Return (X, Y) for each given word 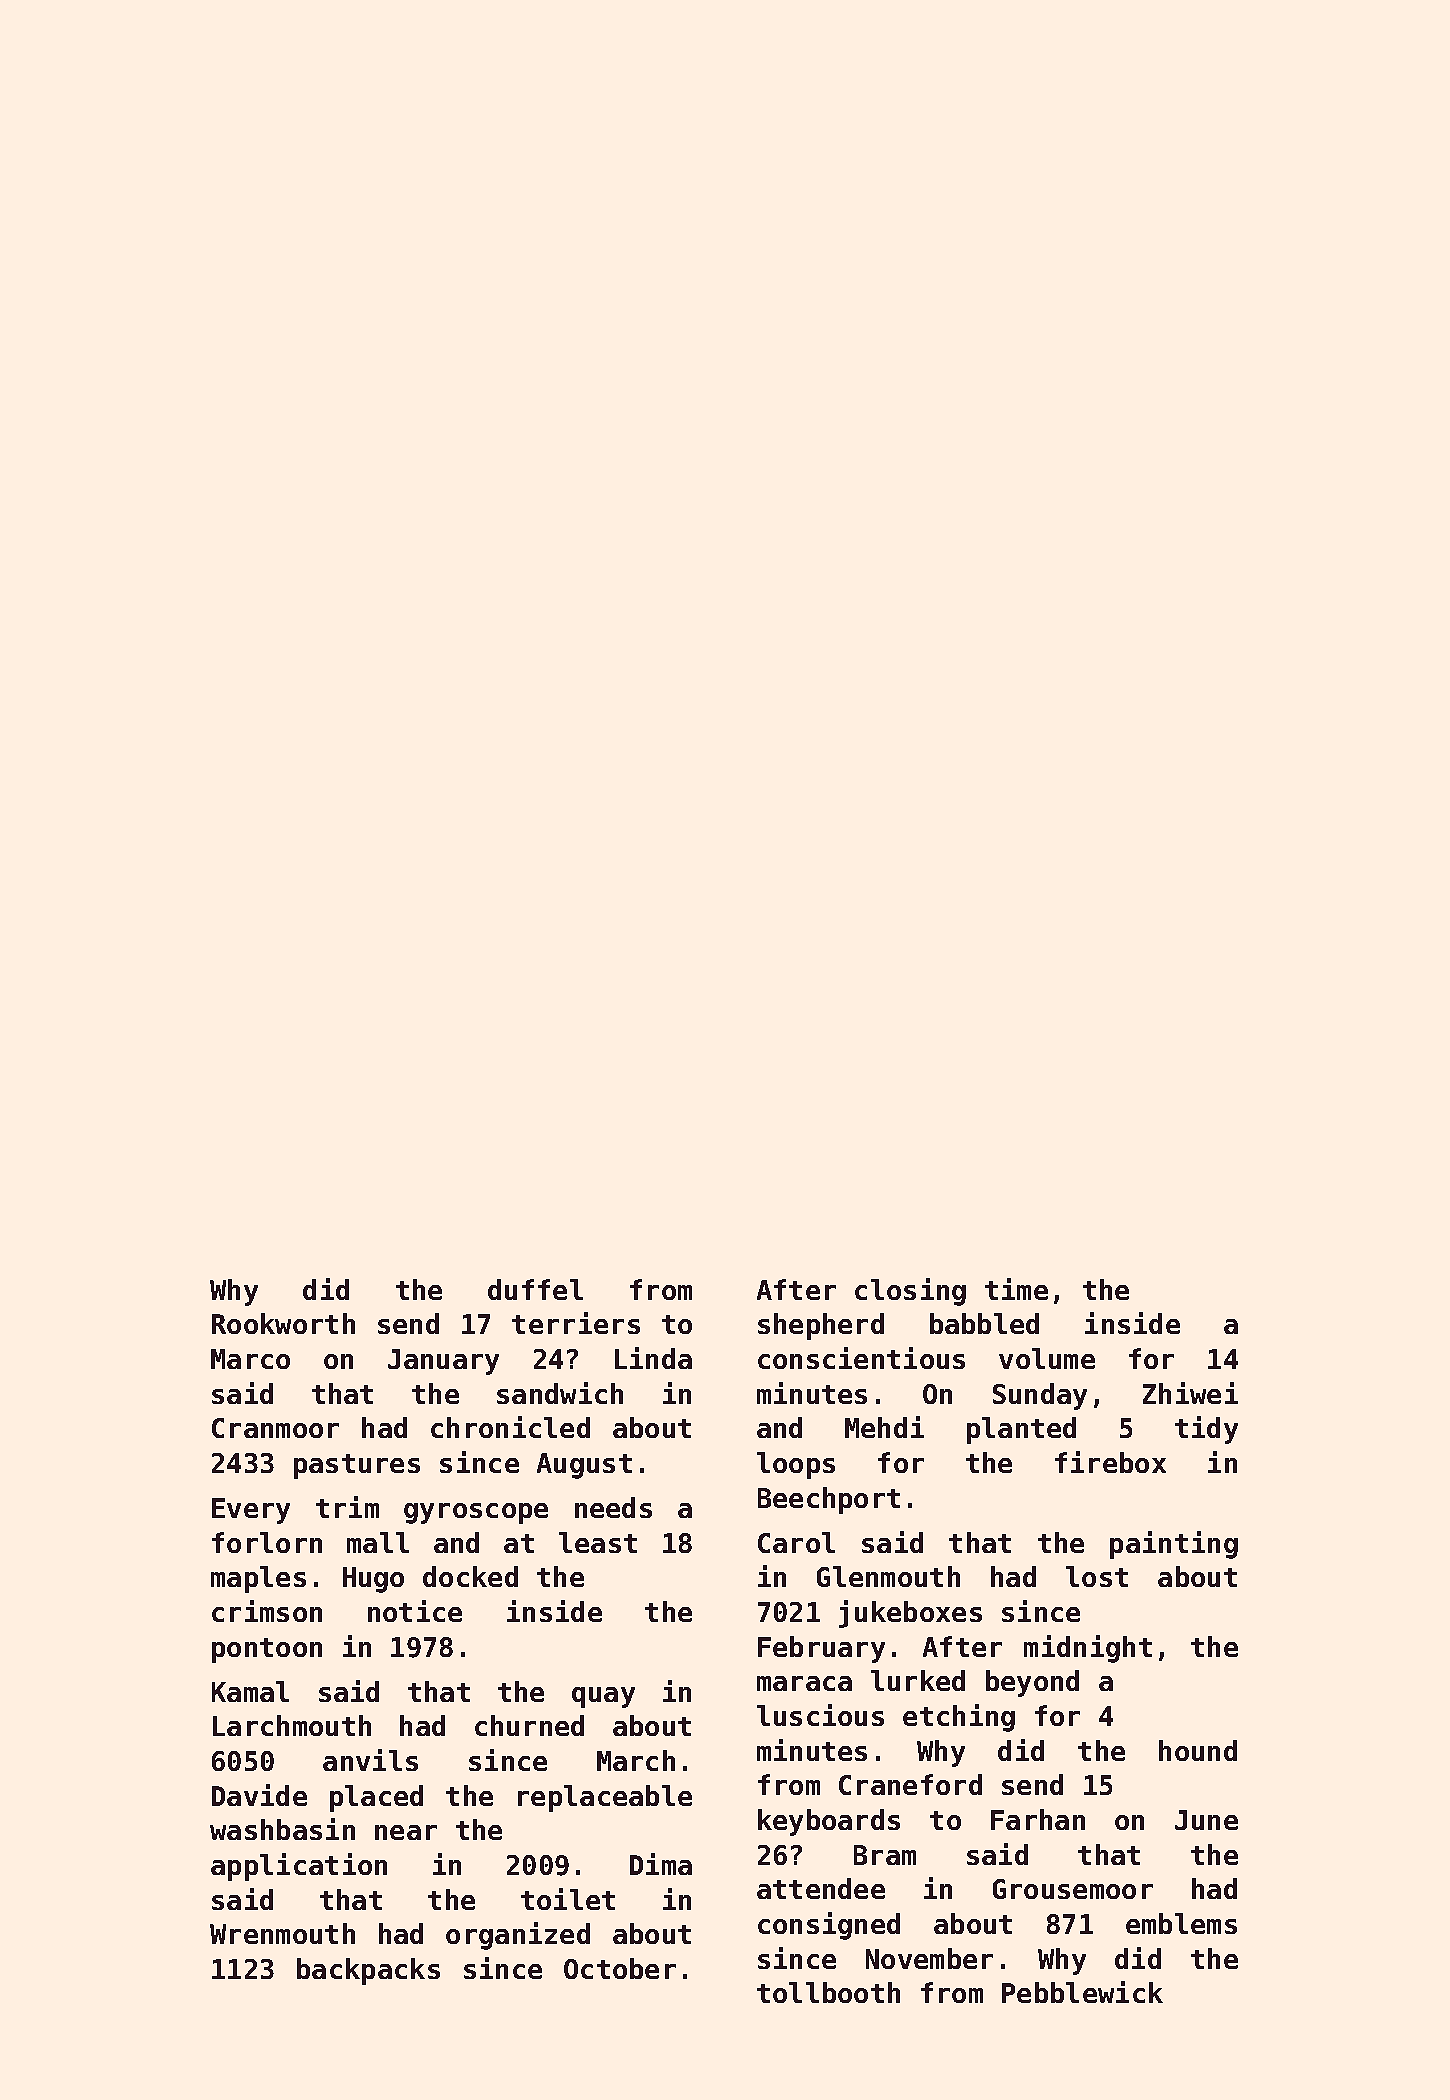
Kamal (250, 1691)
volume (1047, 1358)
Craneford (910, 1784)
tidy (1206, 1430)
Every (251, 1511)
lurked (918, 1680)
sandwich (560, 1393)
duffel (535, 1289)
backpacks (368, 1971)
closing (910, 1292)
